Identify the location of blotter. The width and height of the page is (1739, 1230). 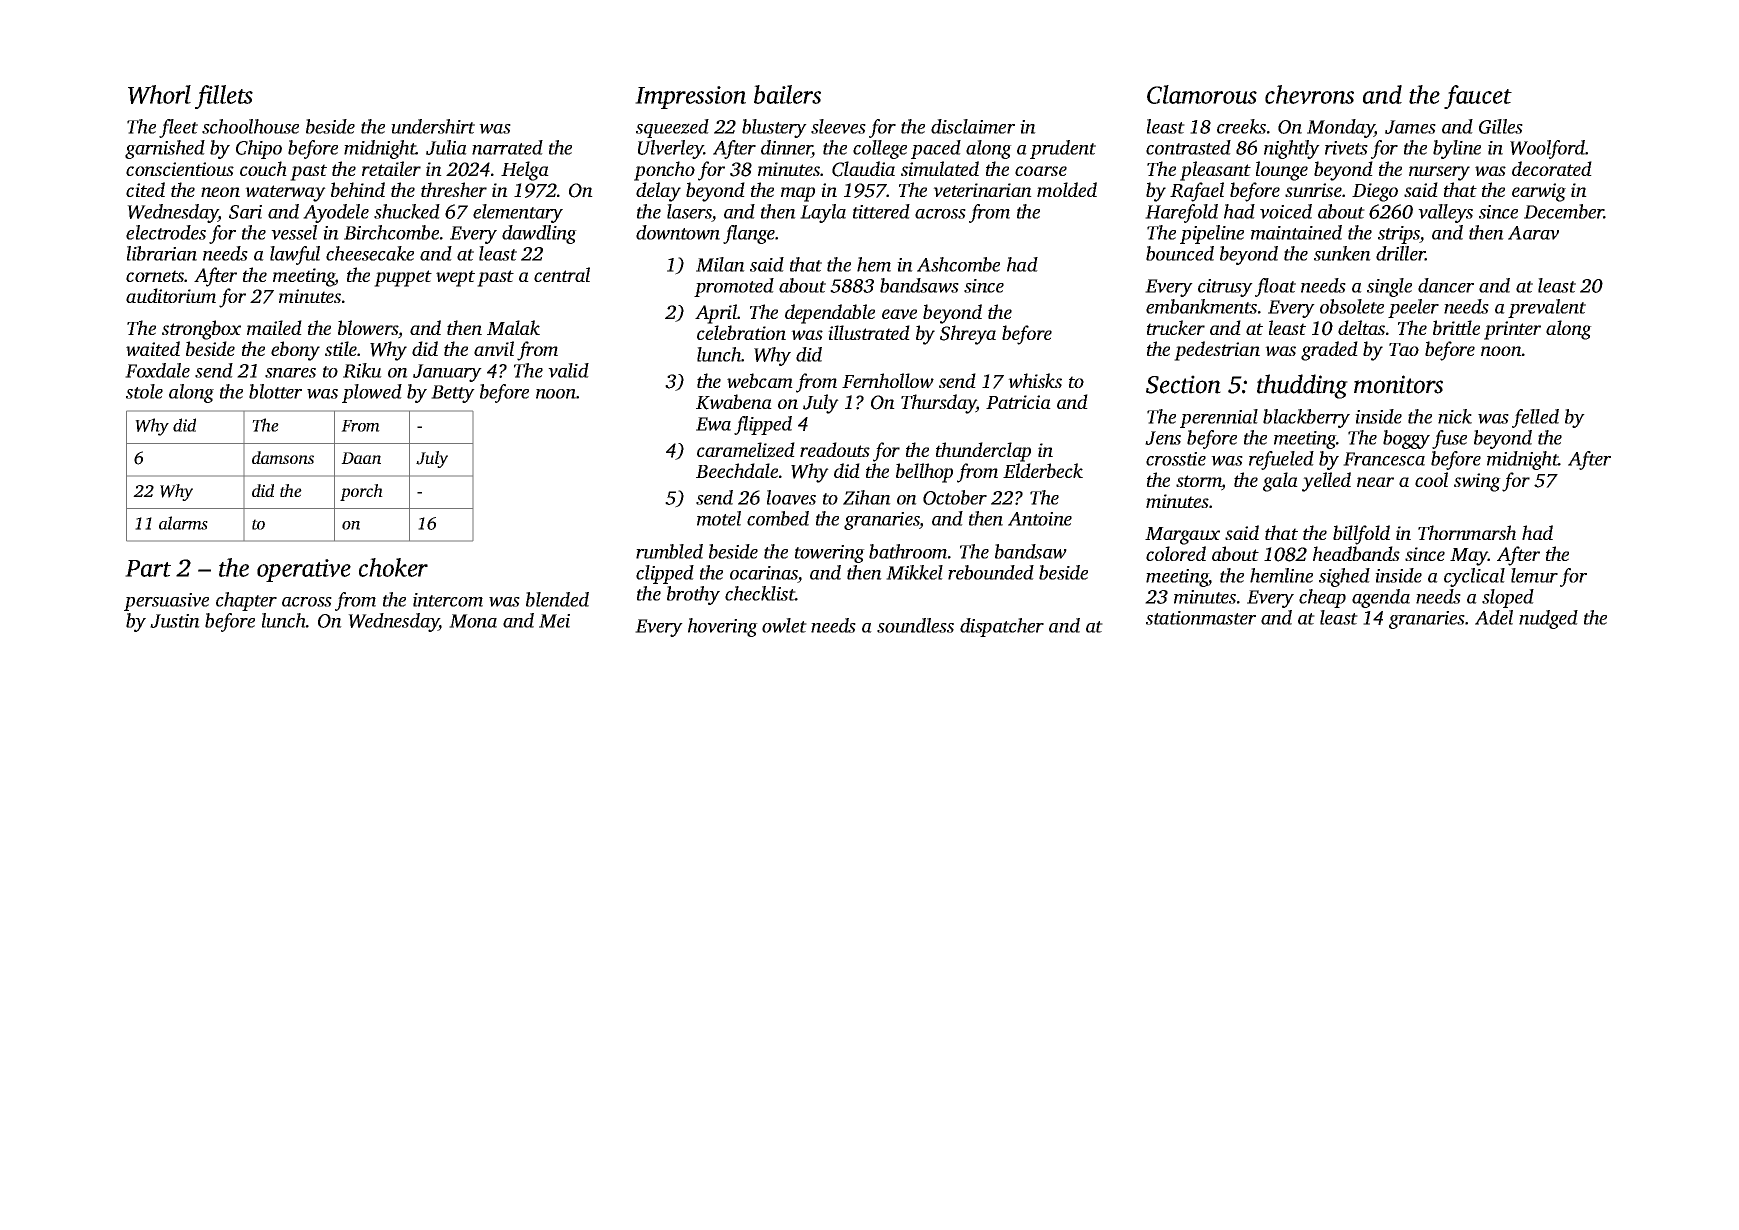
(275, 391).
